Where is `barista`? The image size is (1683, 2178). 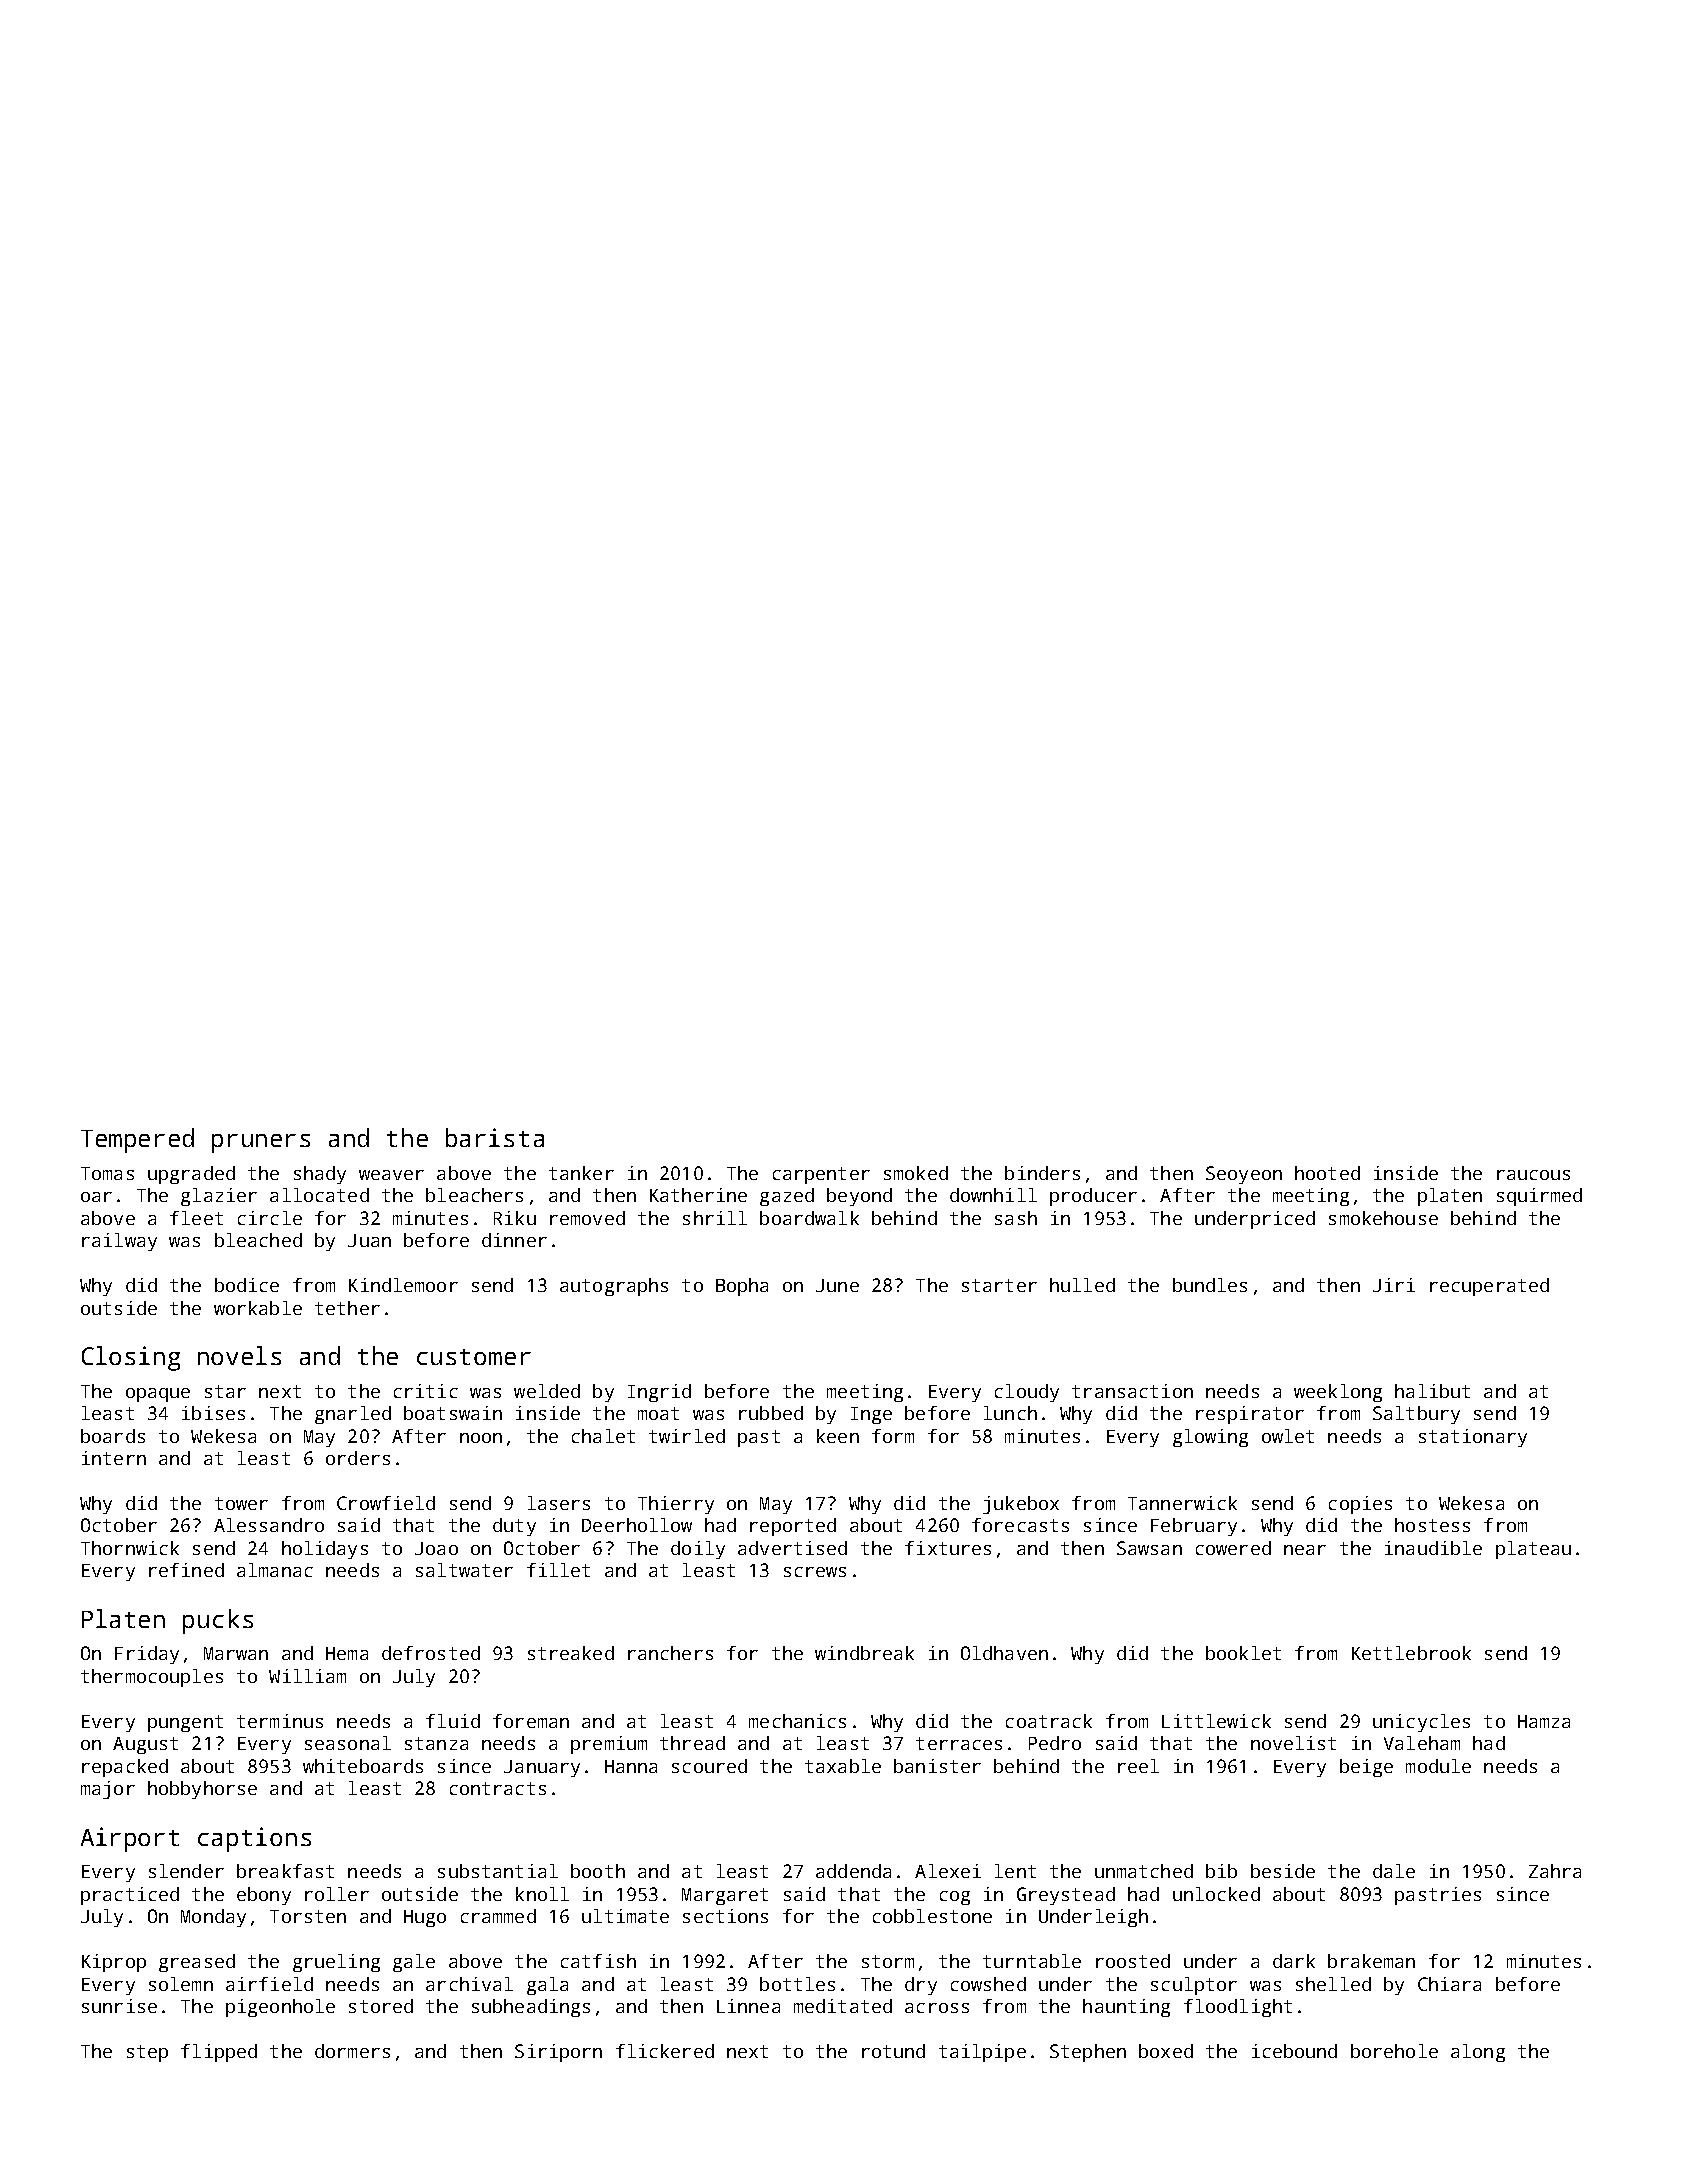 barista is located at coordinates (495, 1137).
